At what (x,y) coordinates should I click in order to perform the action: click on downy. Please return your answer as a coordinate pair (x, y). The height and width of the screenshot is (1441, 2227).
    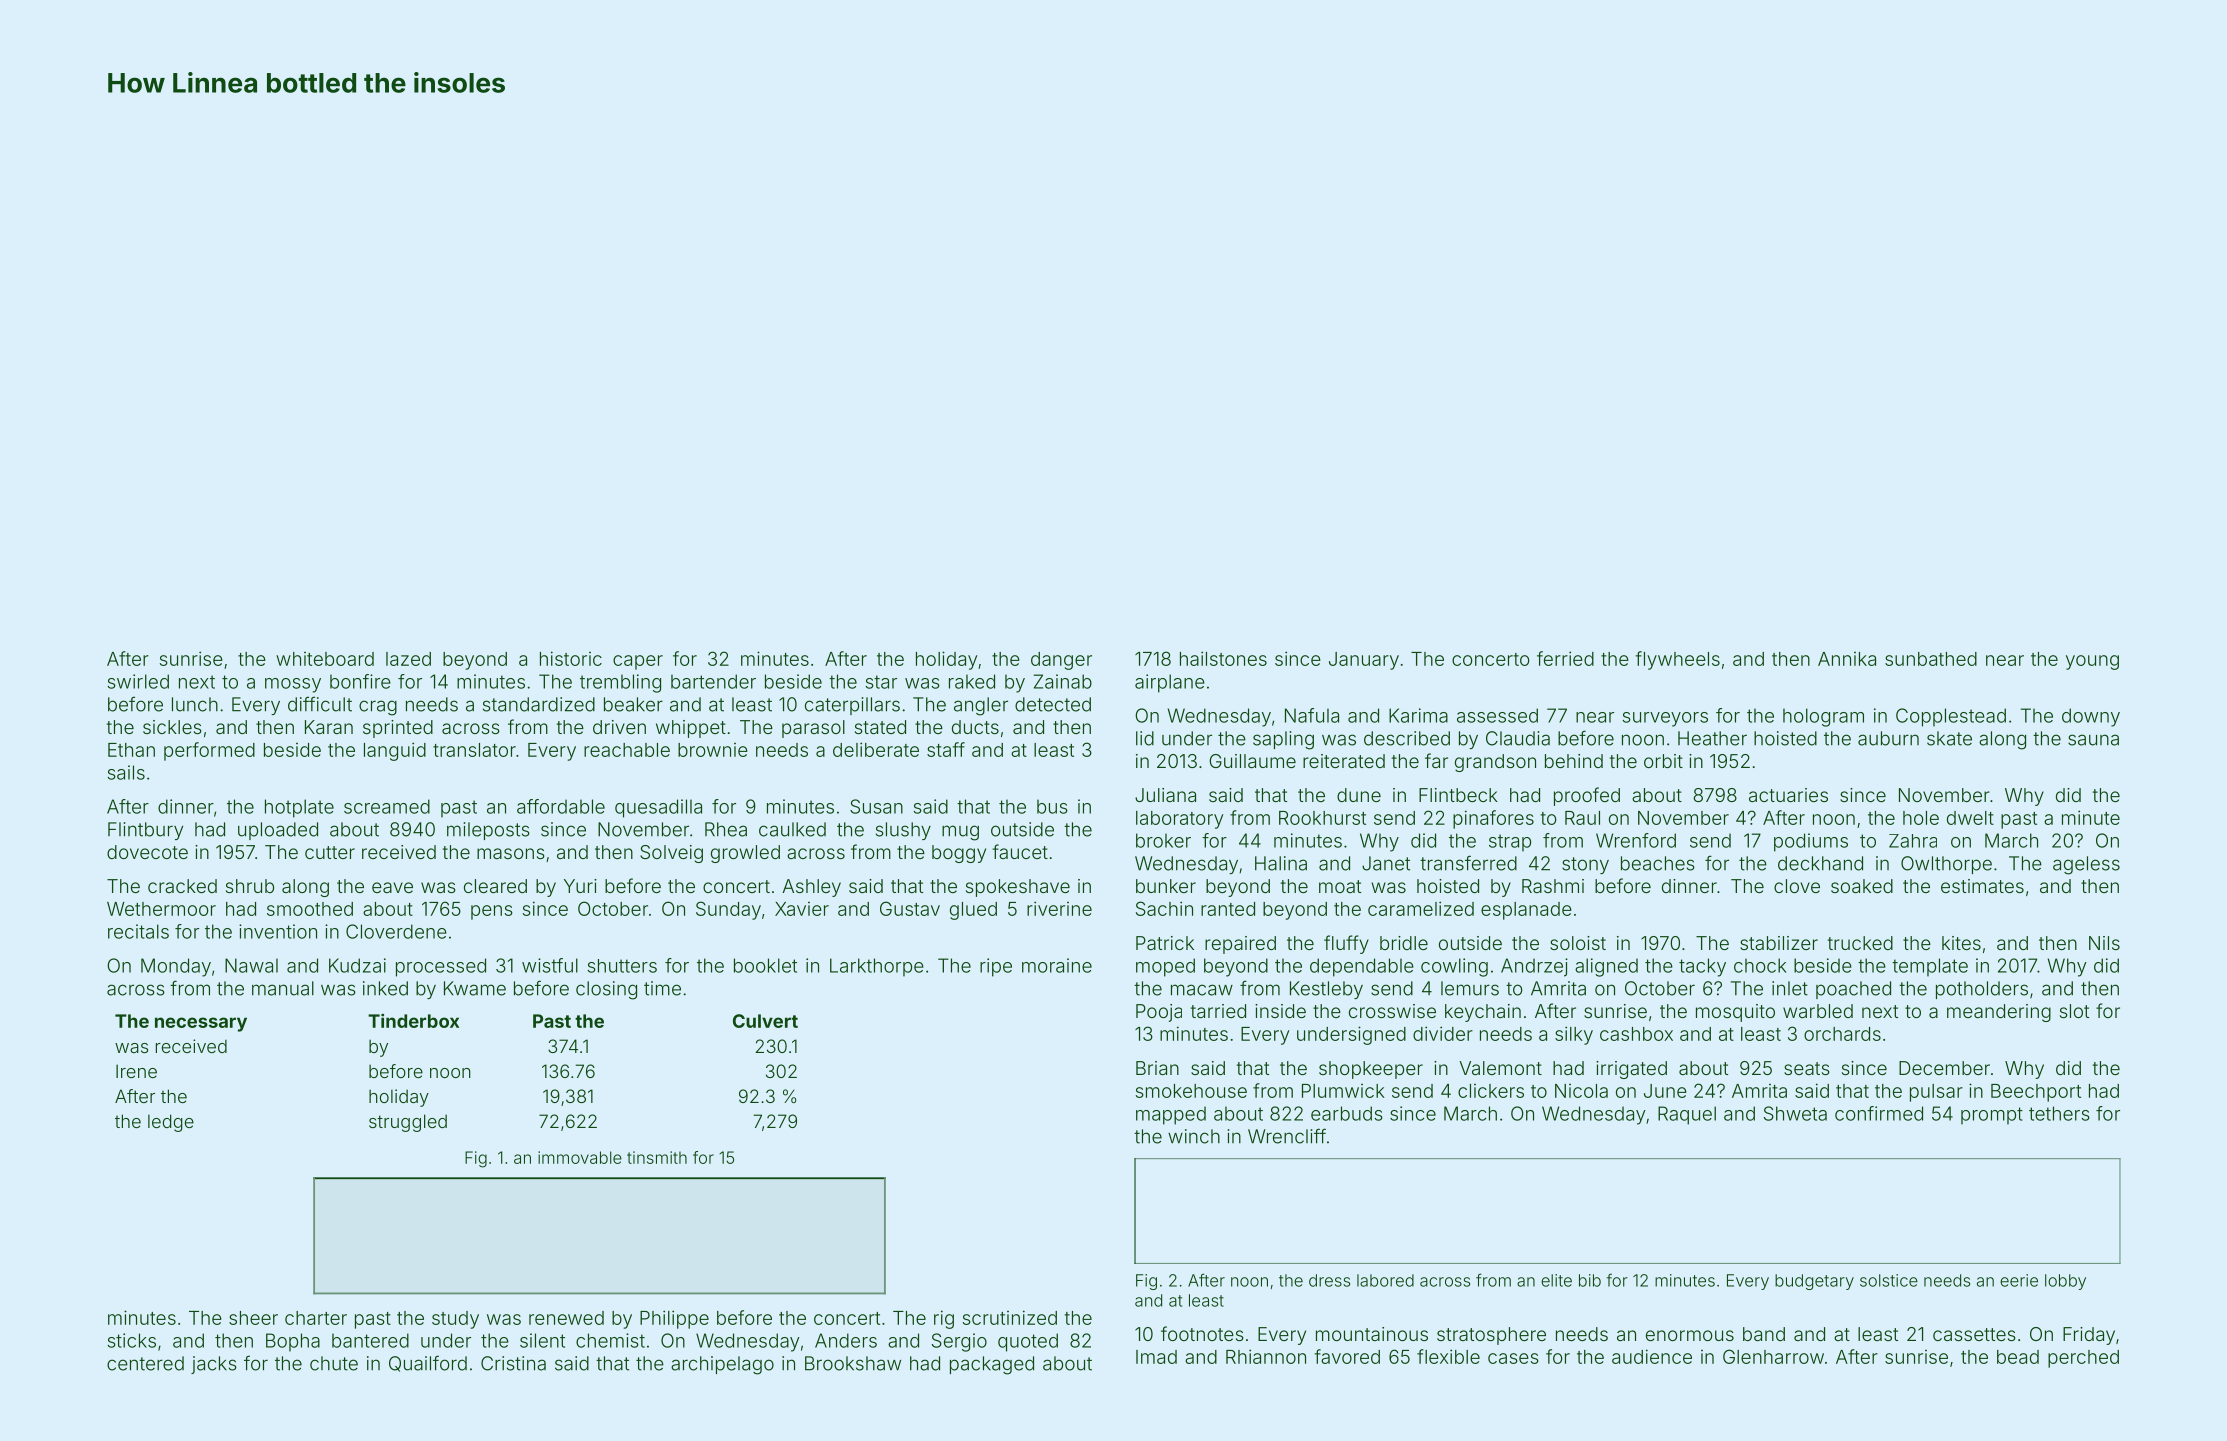
    Looking at the image, I should click on (2091, 717).
